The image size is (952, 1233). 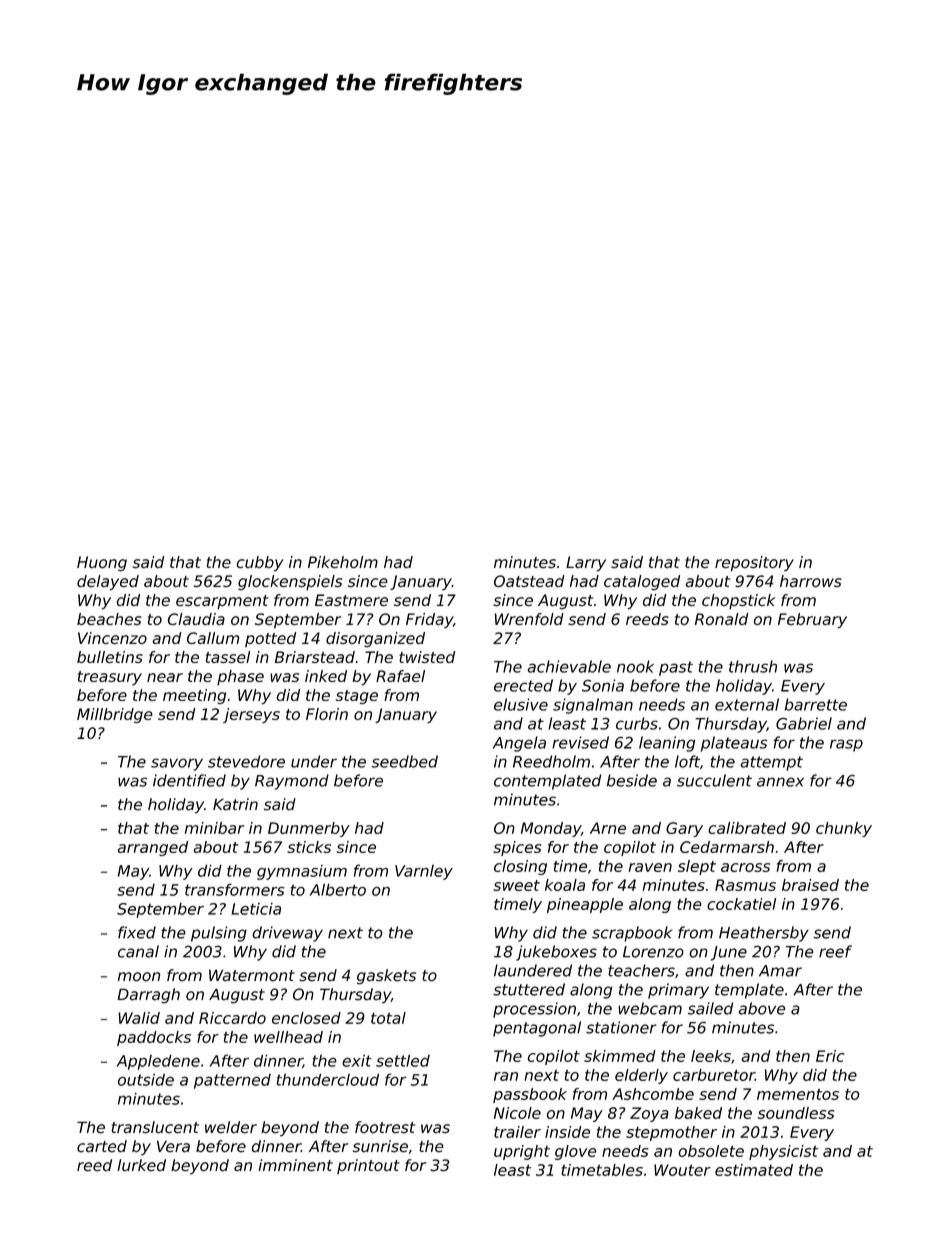 What do you see at coordinates (745, 867) in the screenshot?
I see `across` at bounding box center [745, 867].
